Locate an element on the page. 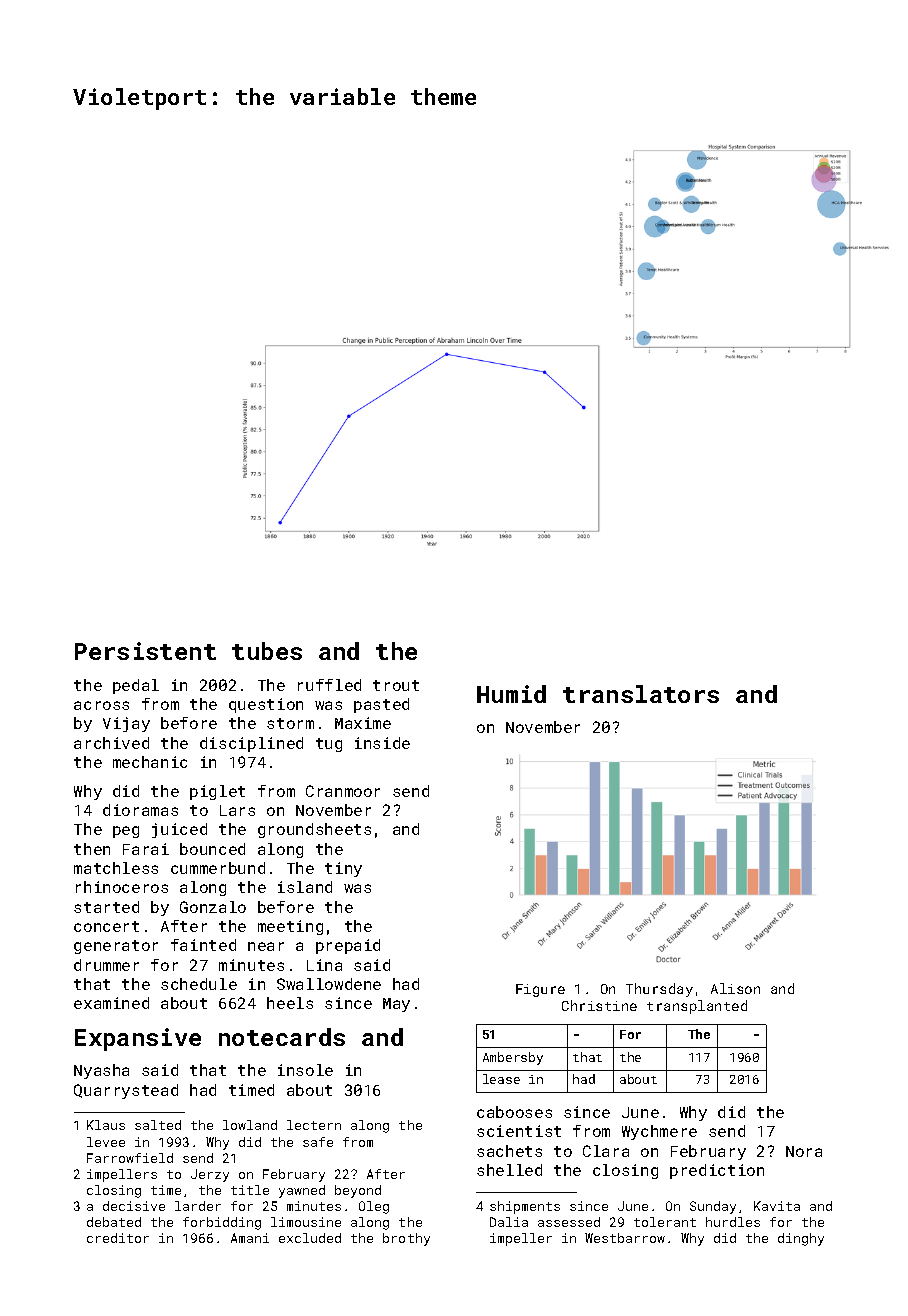 The width and height of the document is (908, 1316). Jerzy is located at coordinates (210, 1175).
